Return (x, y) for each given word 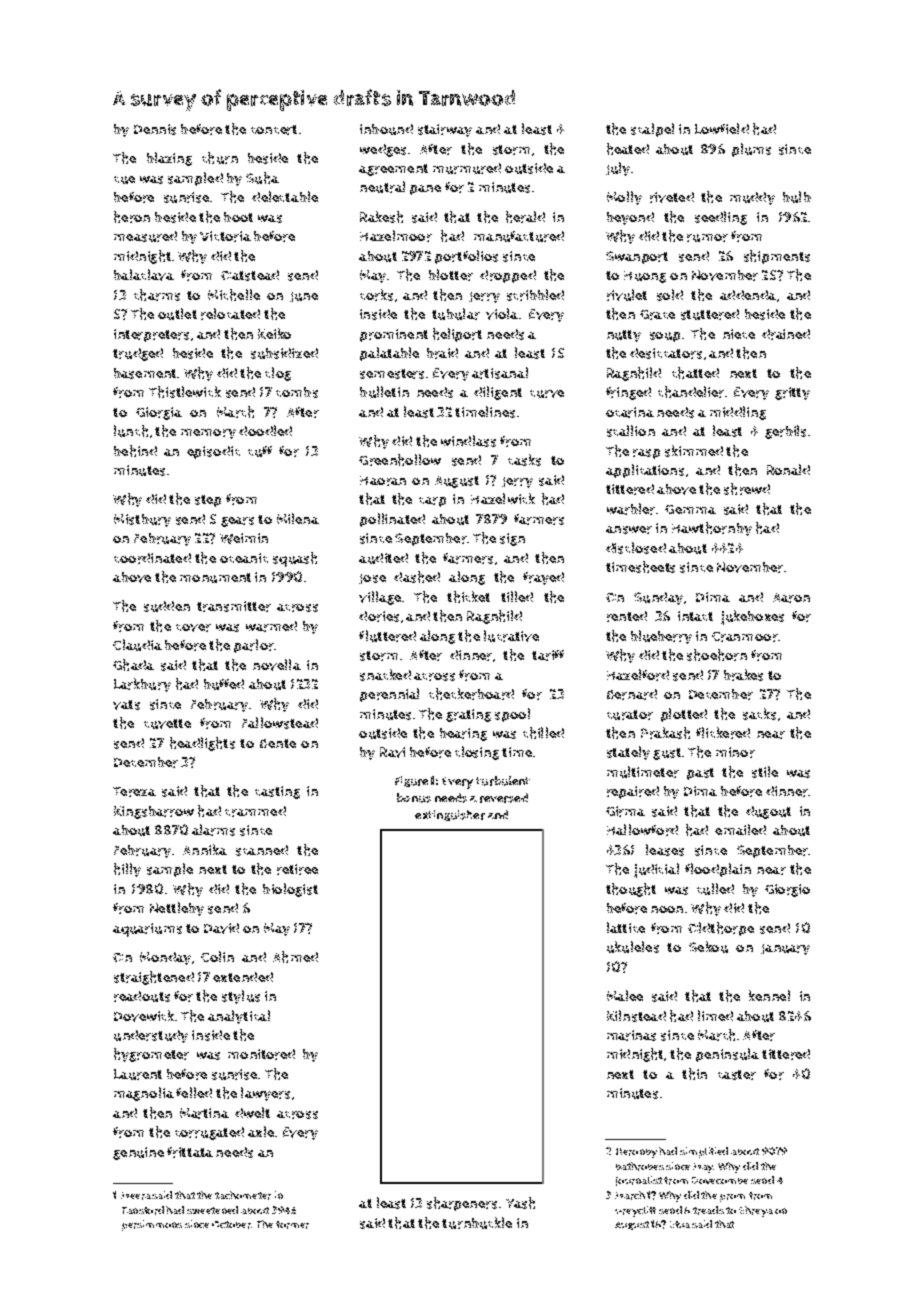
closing (477, 753)
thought (631, 890)
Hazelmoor (396, 236)
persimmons (152, 1225)
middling (738, 413)
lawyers (265, 1094)
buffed (224, 684)
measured (145, 236)
